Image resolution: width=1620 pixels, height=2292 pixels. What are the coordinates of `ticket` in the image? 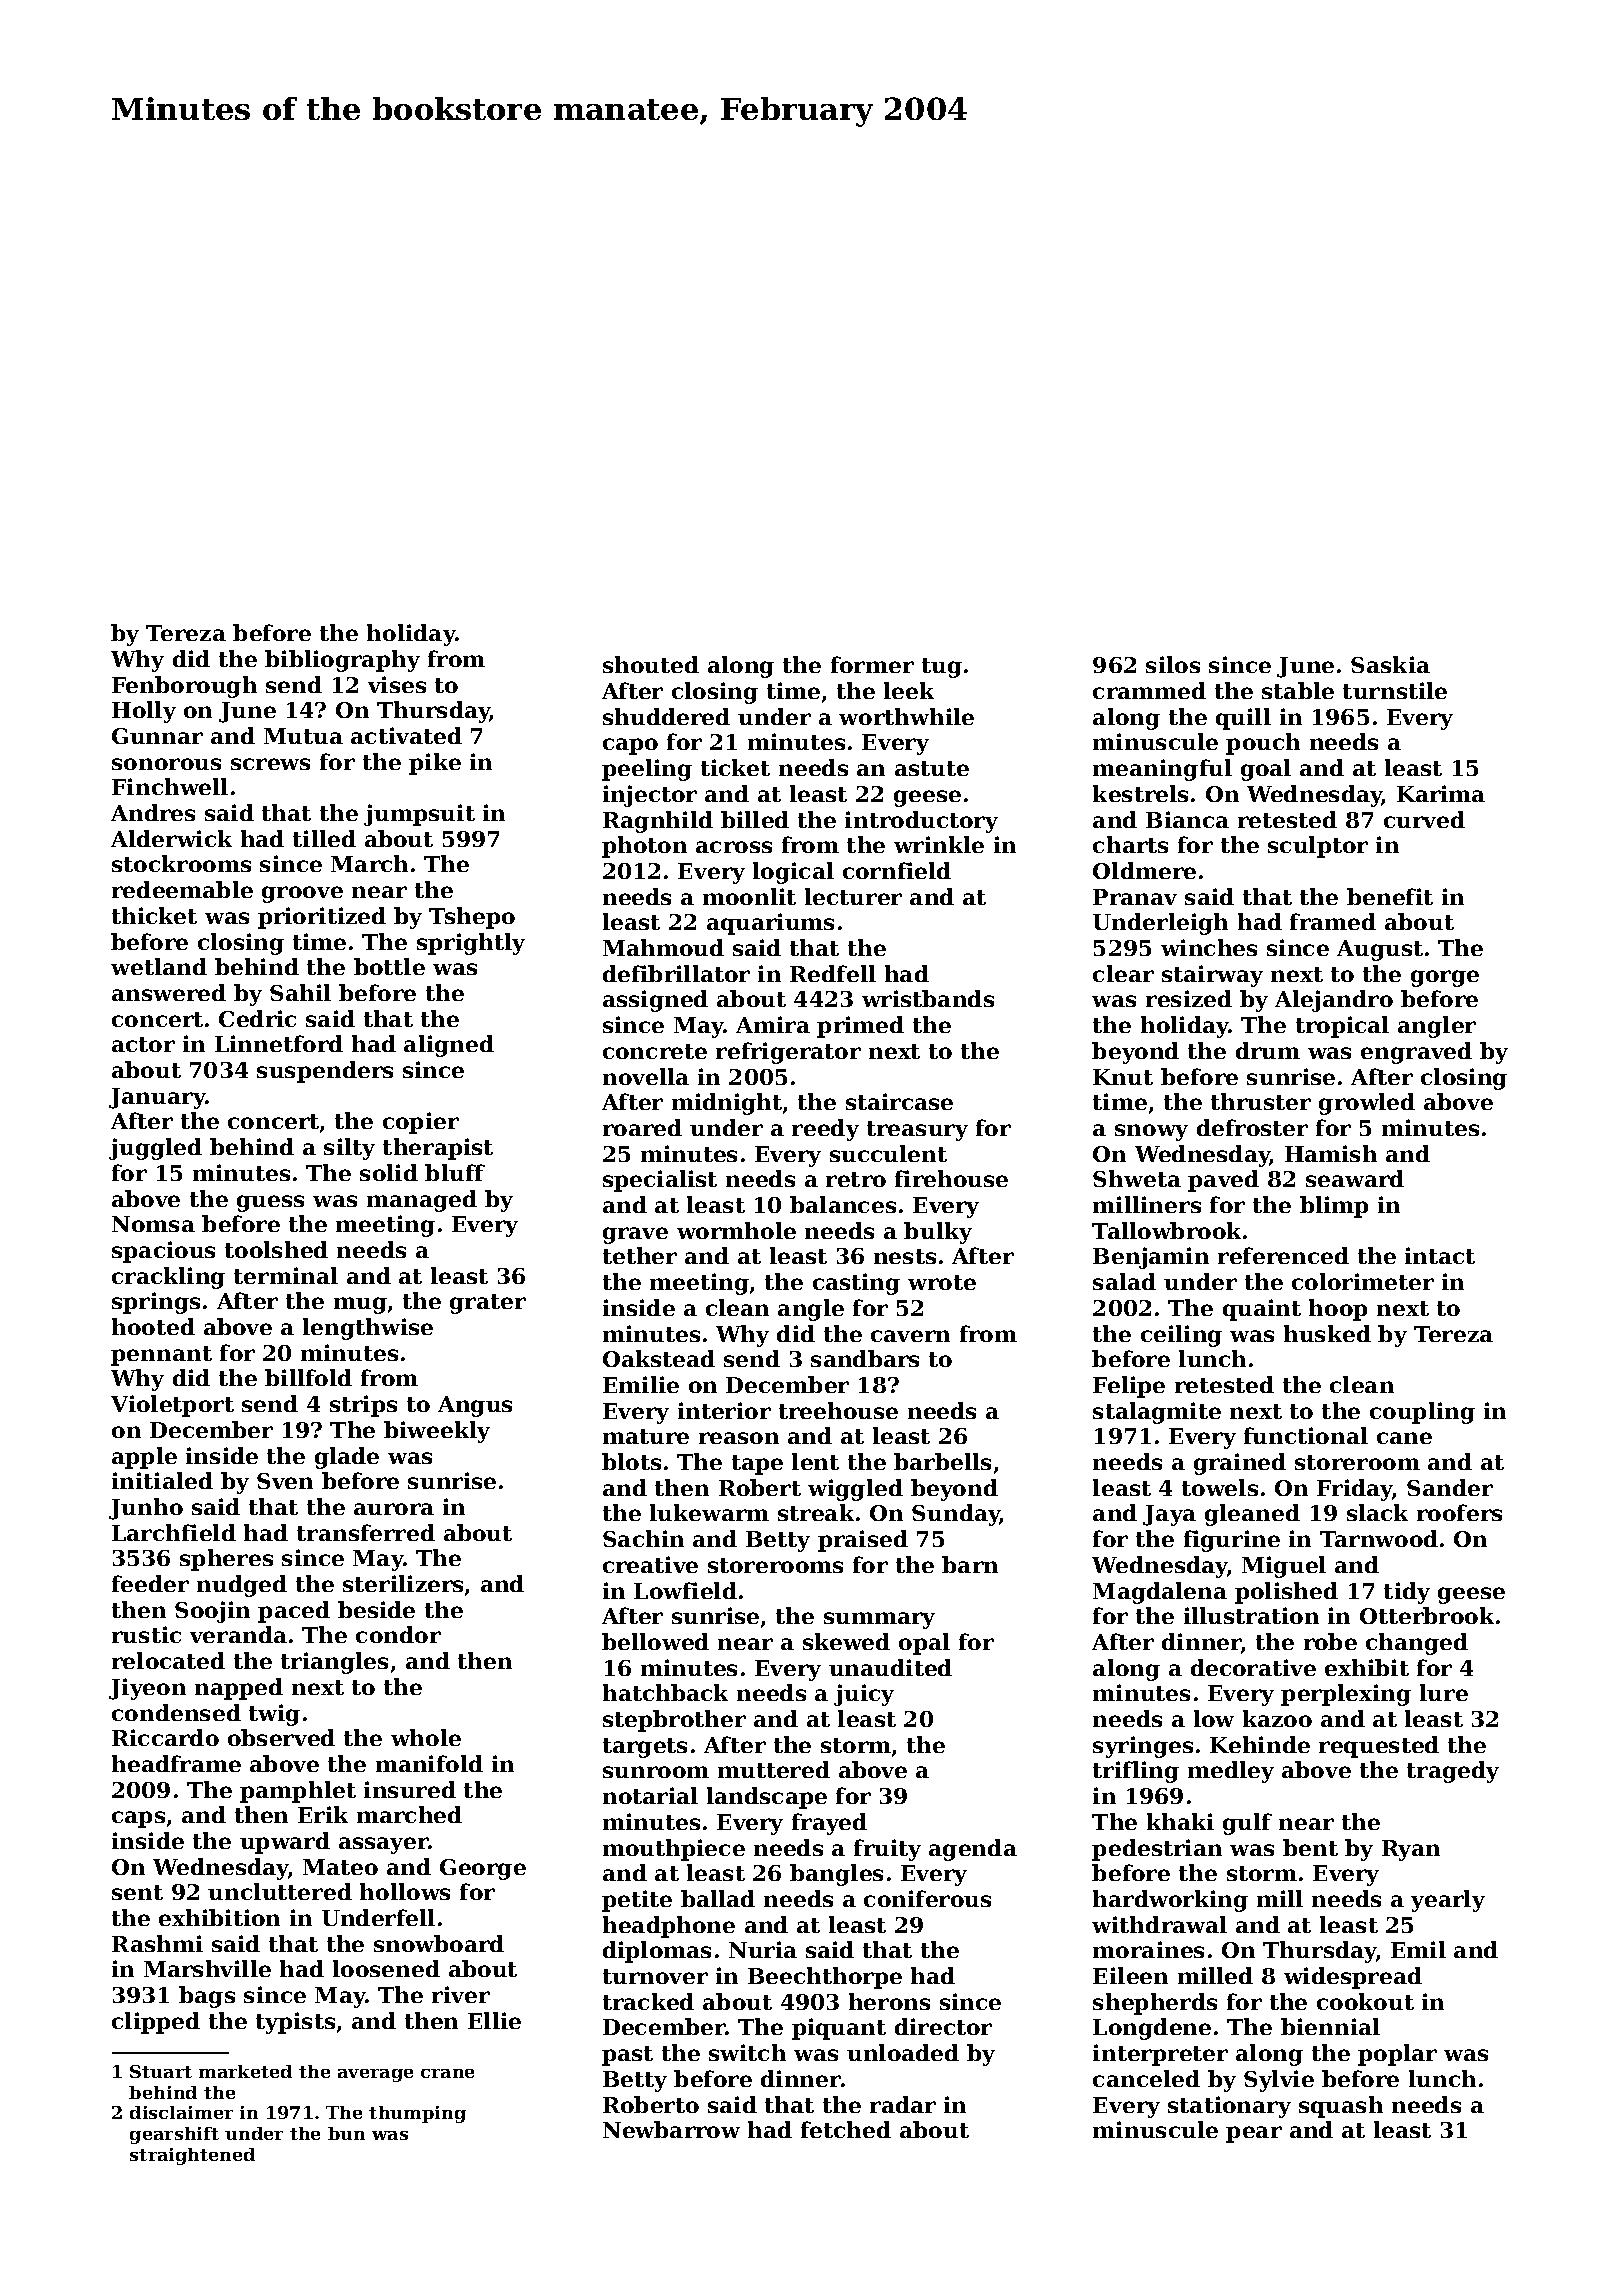 It's located at (735, 767).
